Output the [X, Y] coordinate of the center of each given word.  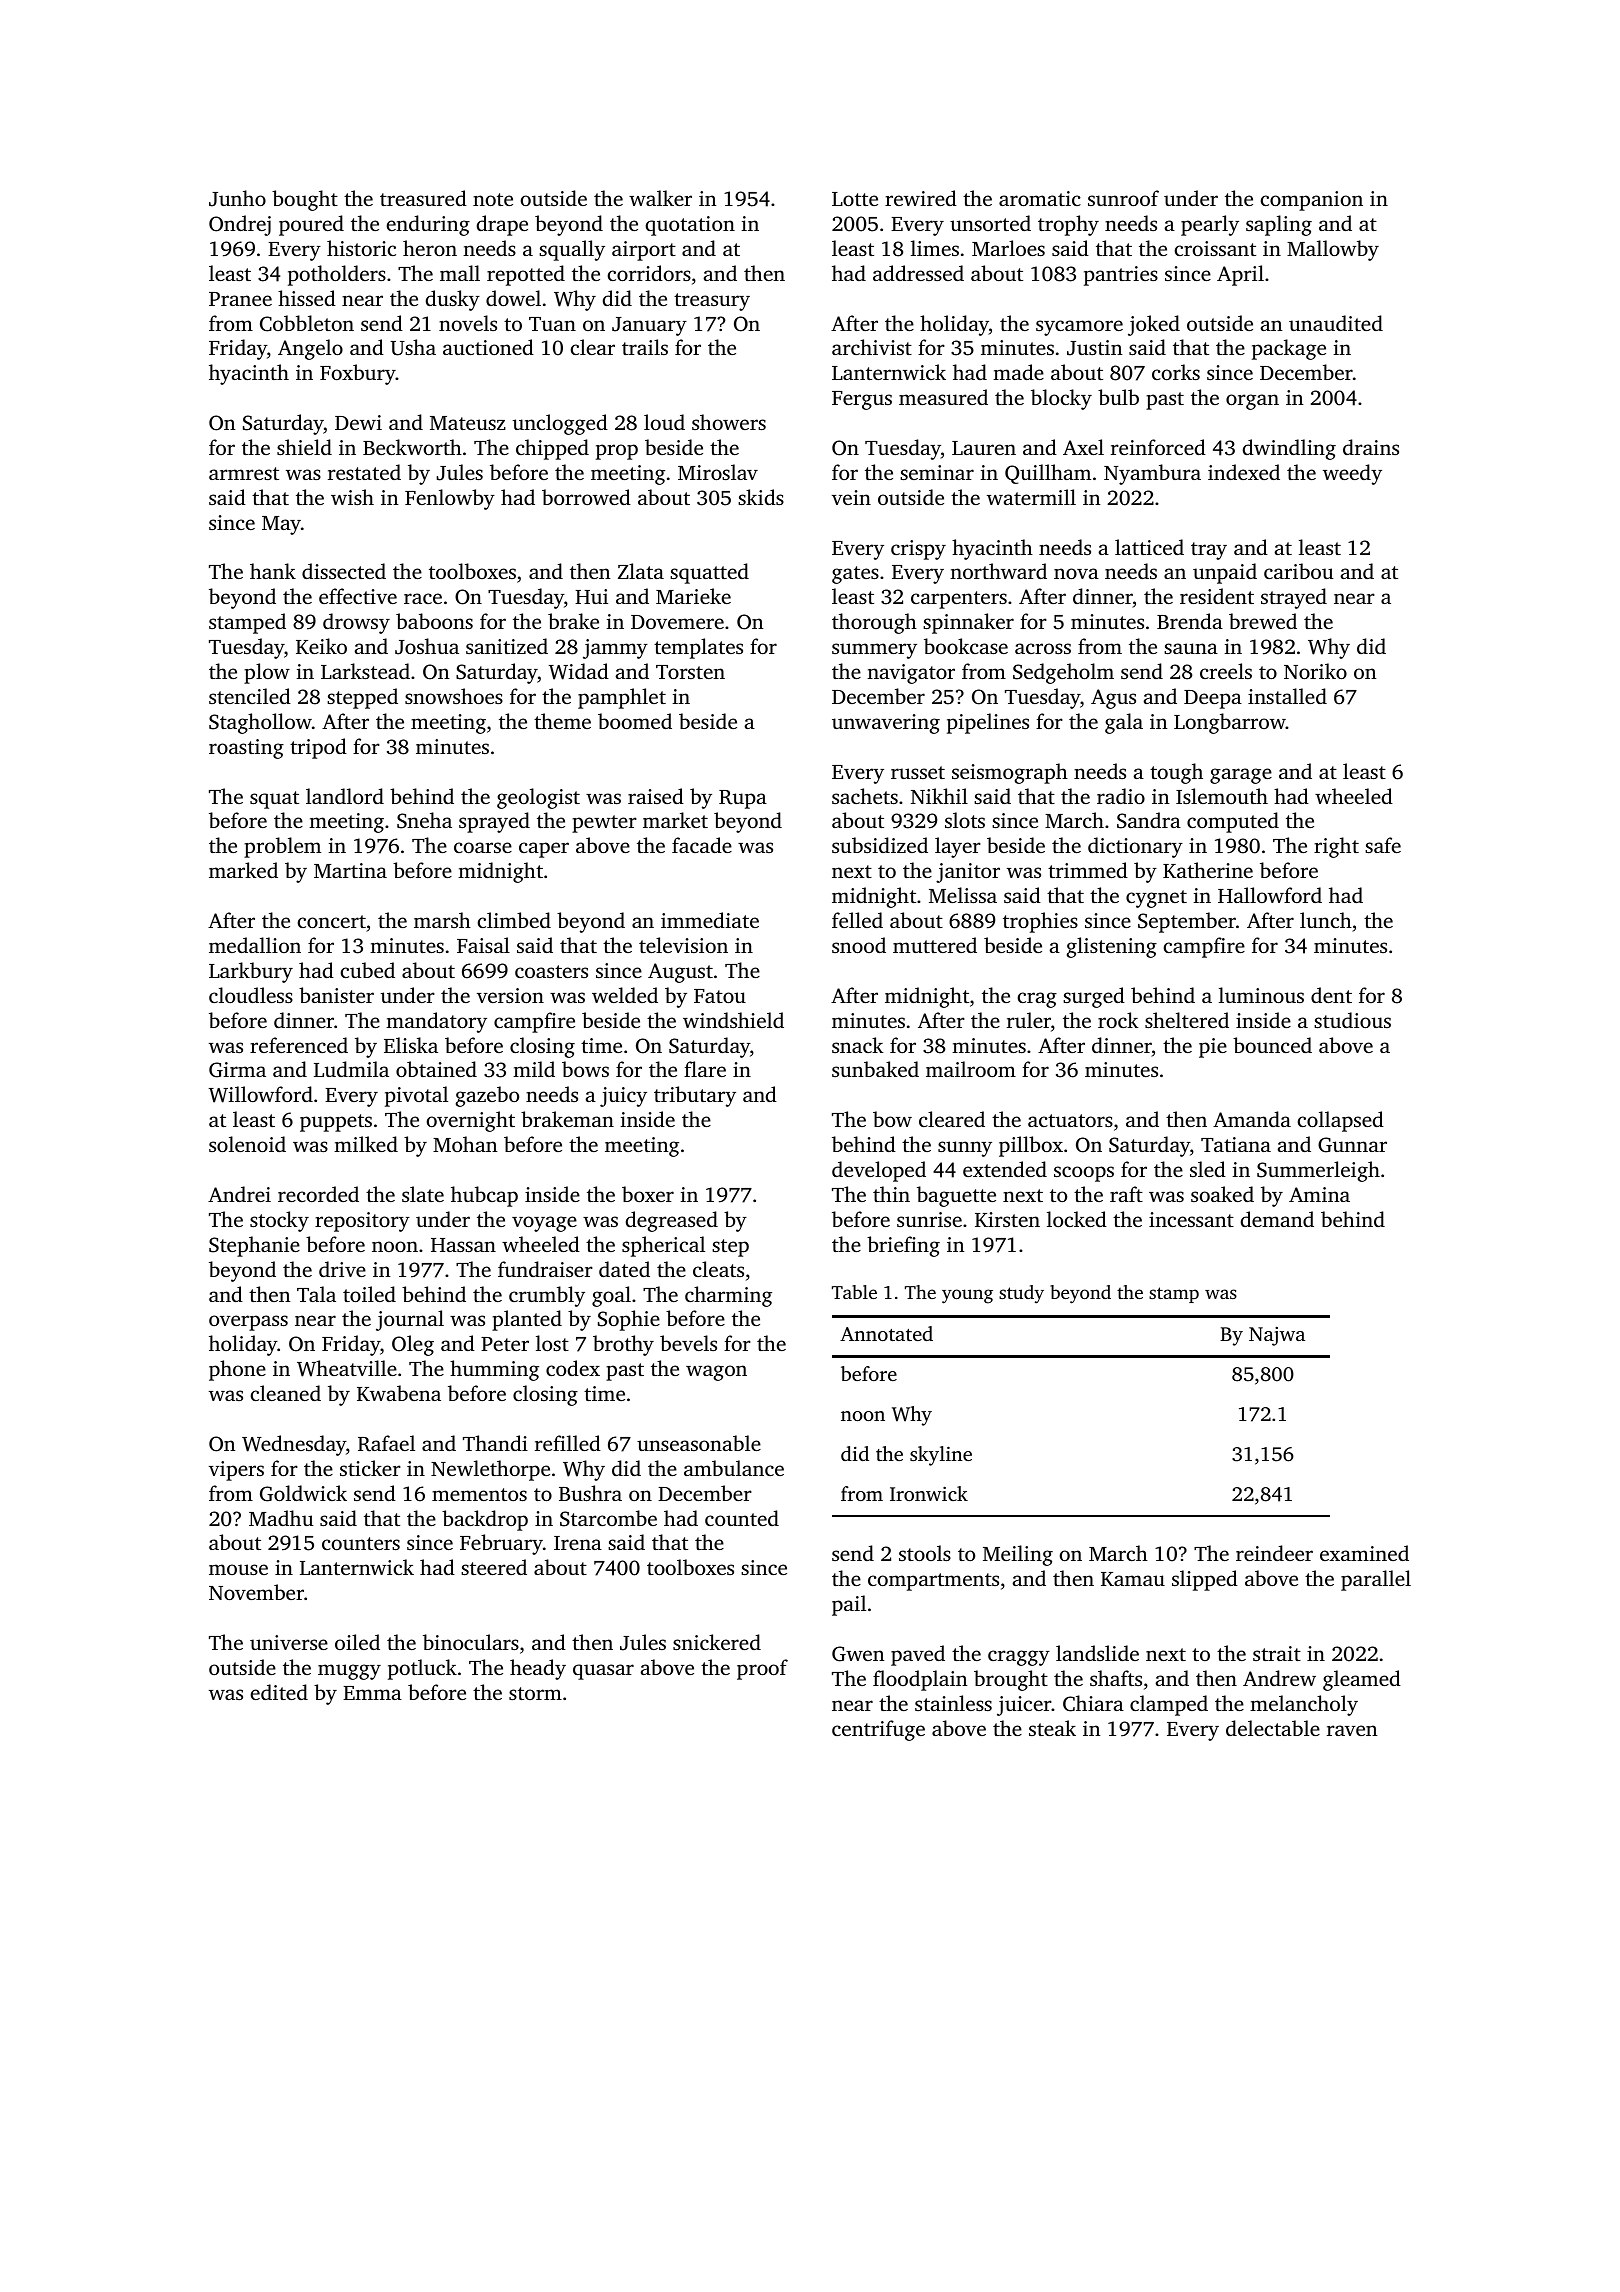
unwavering [886, 724]
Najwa [1277, 1336]
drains [1371, 447]
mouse [238, 1569]
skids [761, 497]
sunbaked [875, 1069]
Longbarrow [1230, 723]
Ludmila [351, 1069]
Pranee [240, 299]
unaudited [1336, 323]
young [967, 1296]
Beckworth [412, 447]
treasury [712, 302]
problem [282, 847]
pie [1213, 1048]
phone [237, 1370]
